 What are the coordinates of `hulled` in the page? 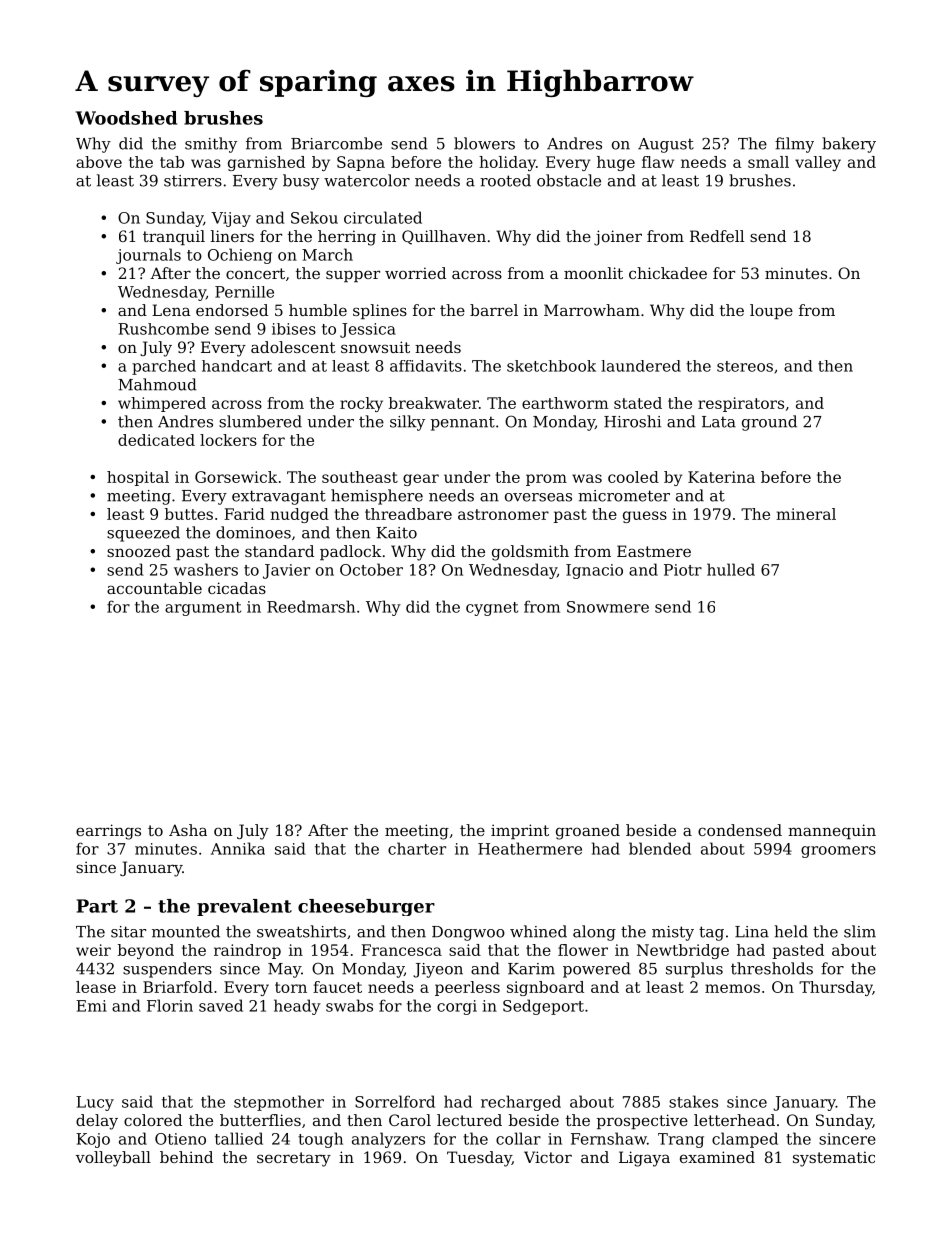 It's located at (731, 569).
